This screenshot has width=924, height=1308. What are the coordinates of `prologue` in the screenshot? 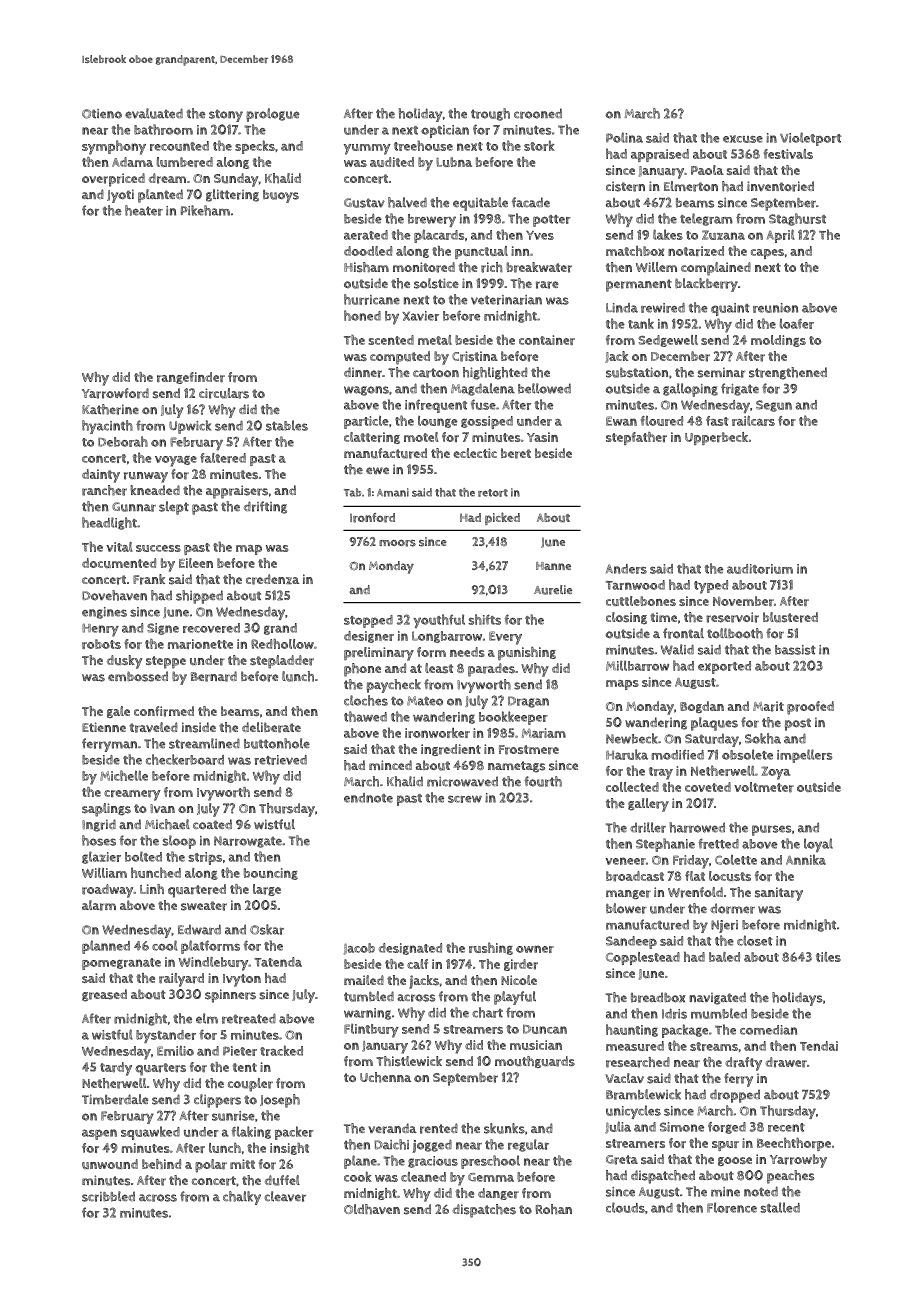 It's located at (273, 115).
